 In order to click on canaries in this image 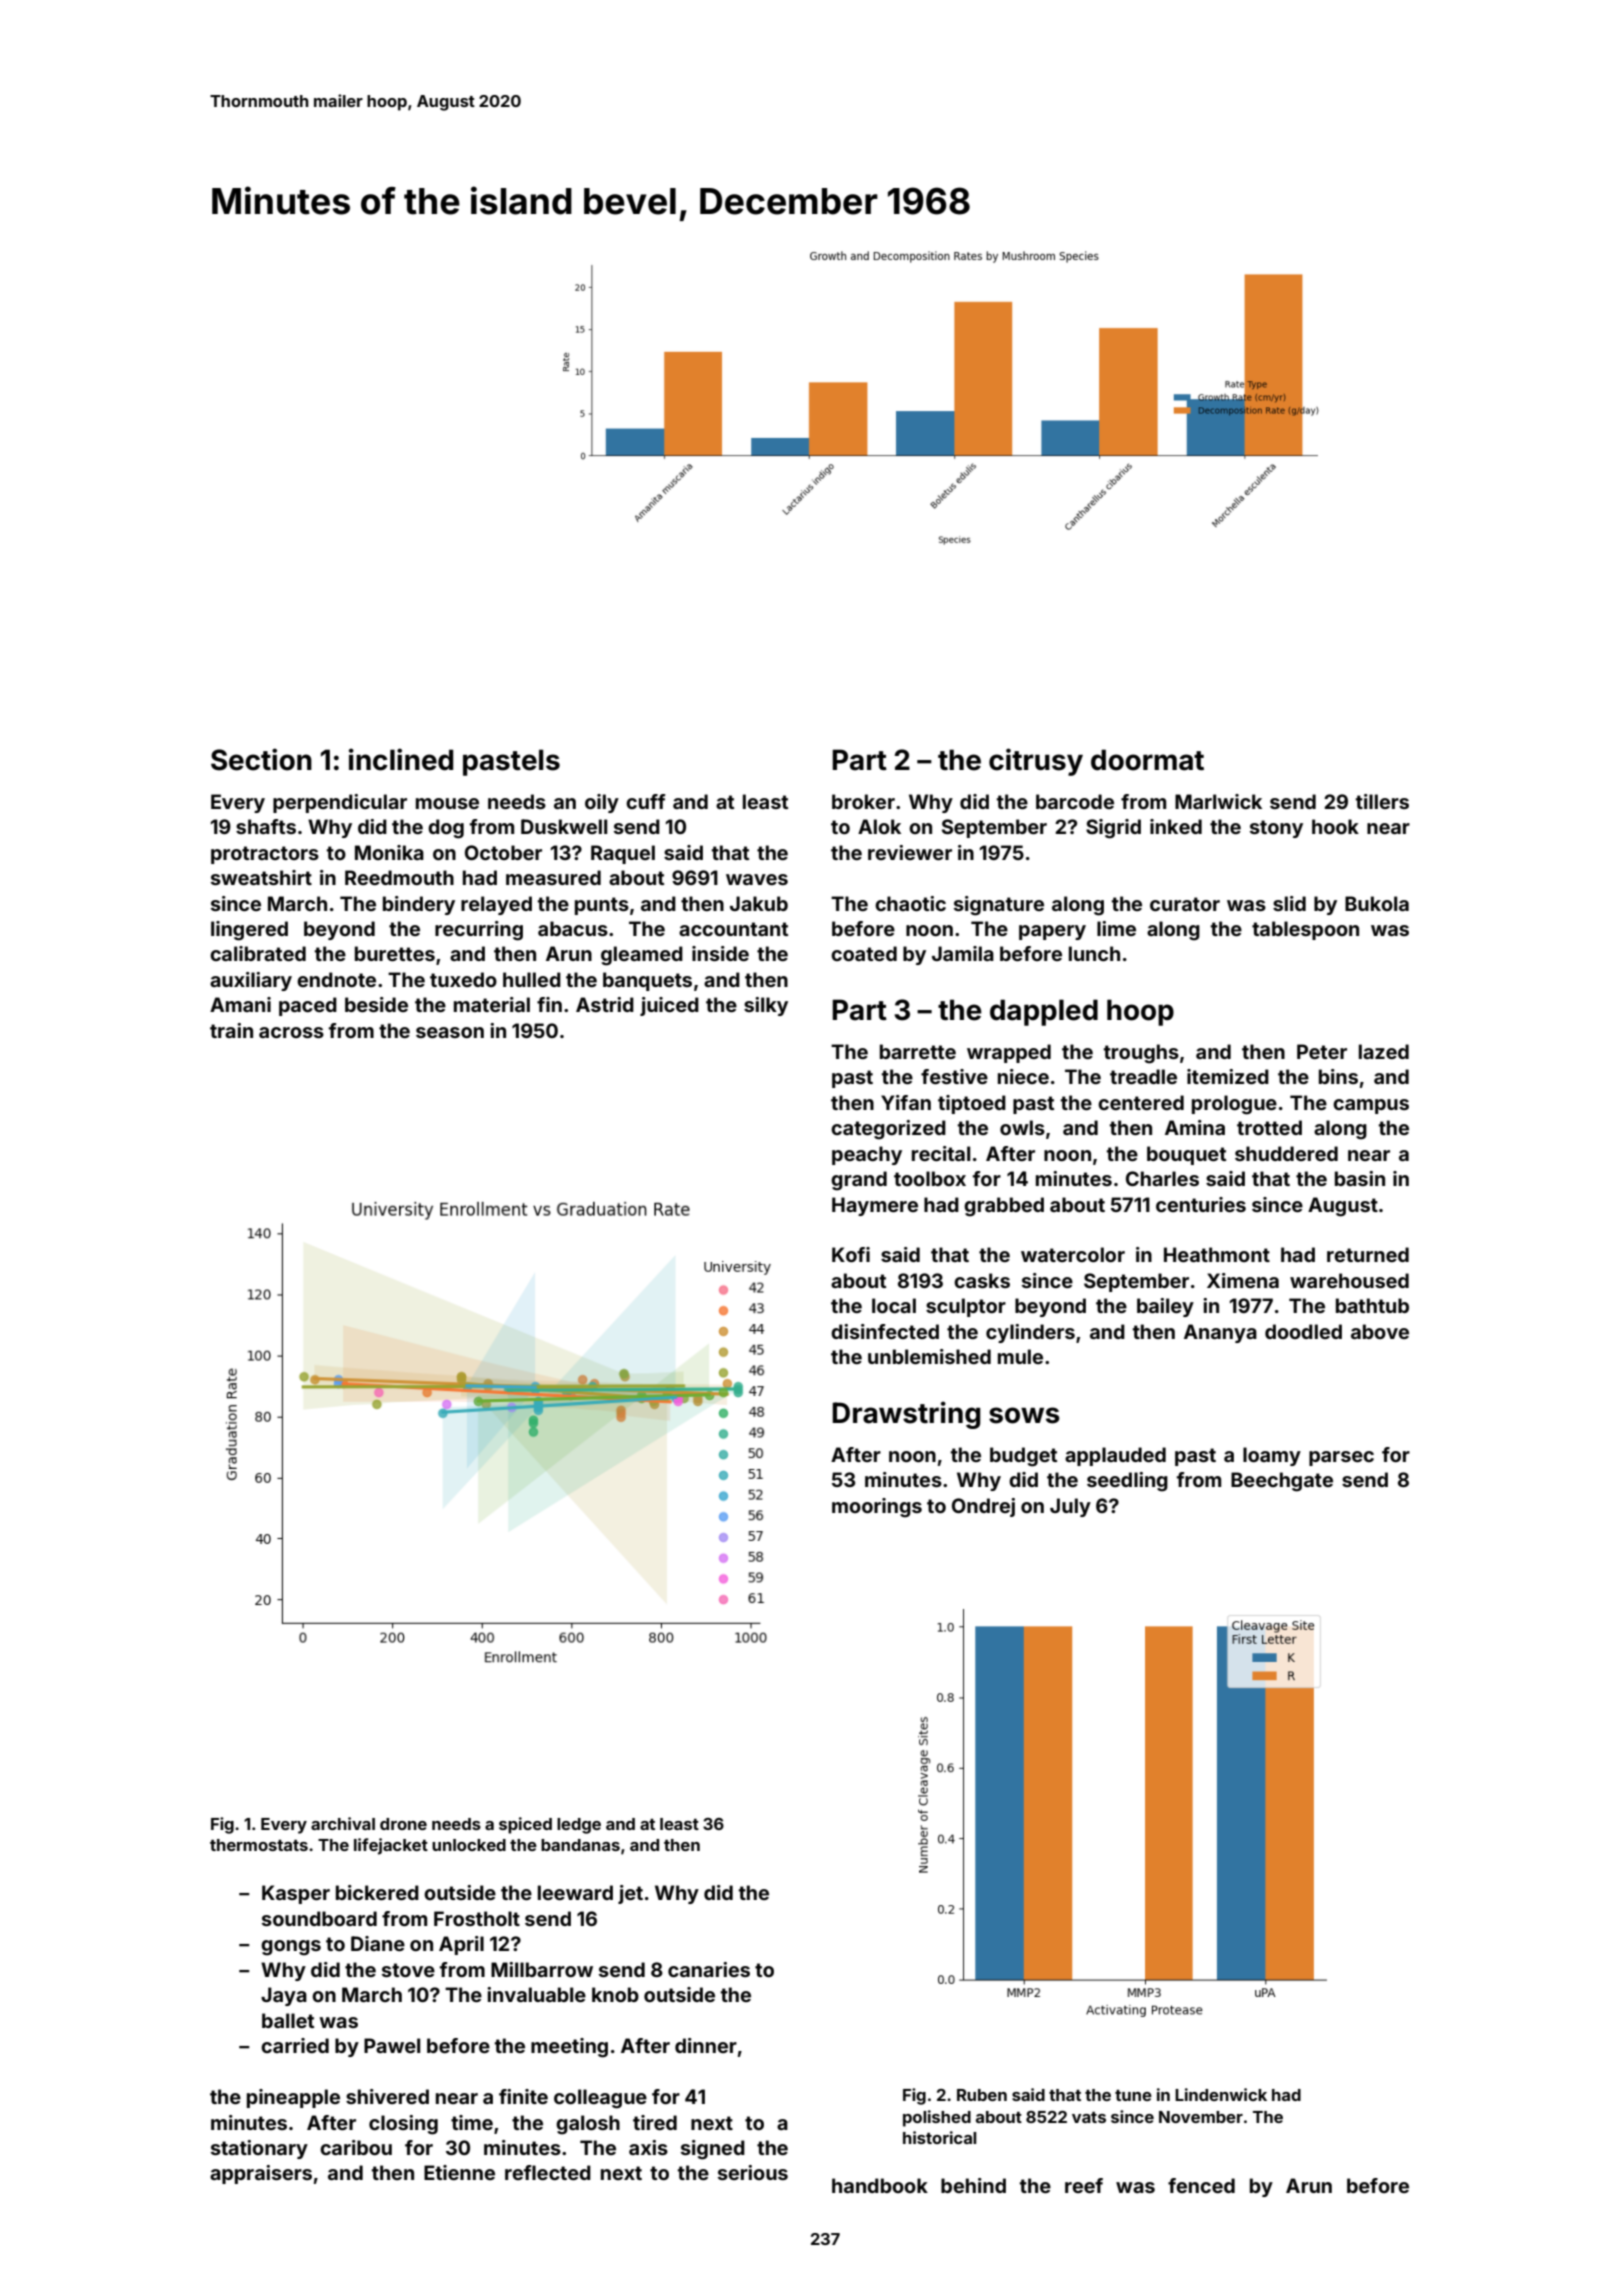, I will do `click(709, 1969)`.
